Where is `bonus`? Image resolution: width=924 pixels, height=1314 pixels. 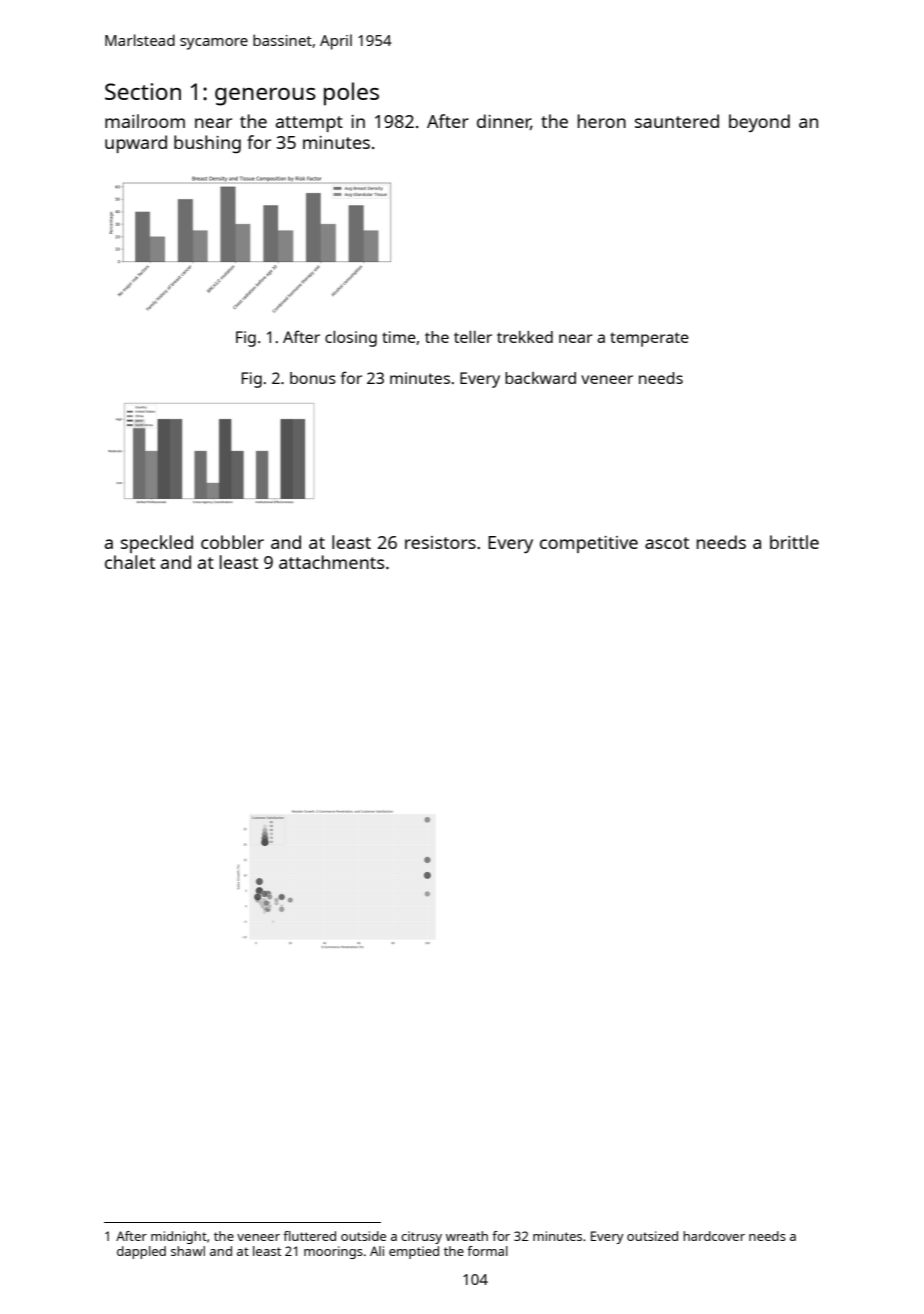 bonus is located at coordinates (313, 378).
